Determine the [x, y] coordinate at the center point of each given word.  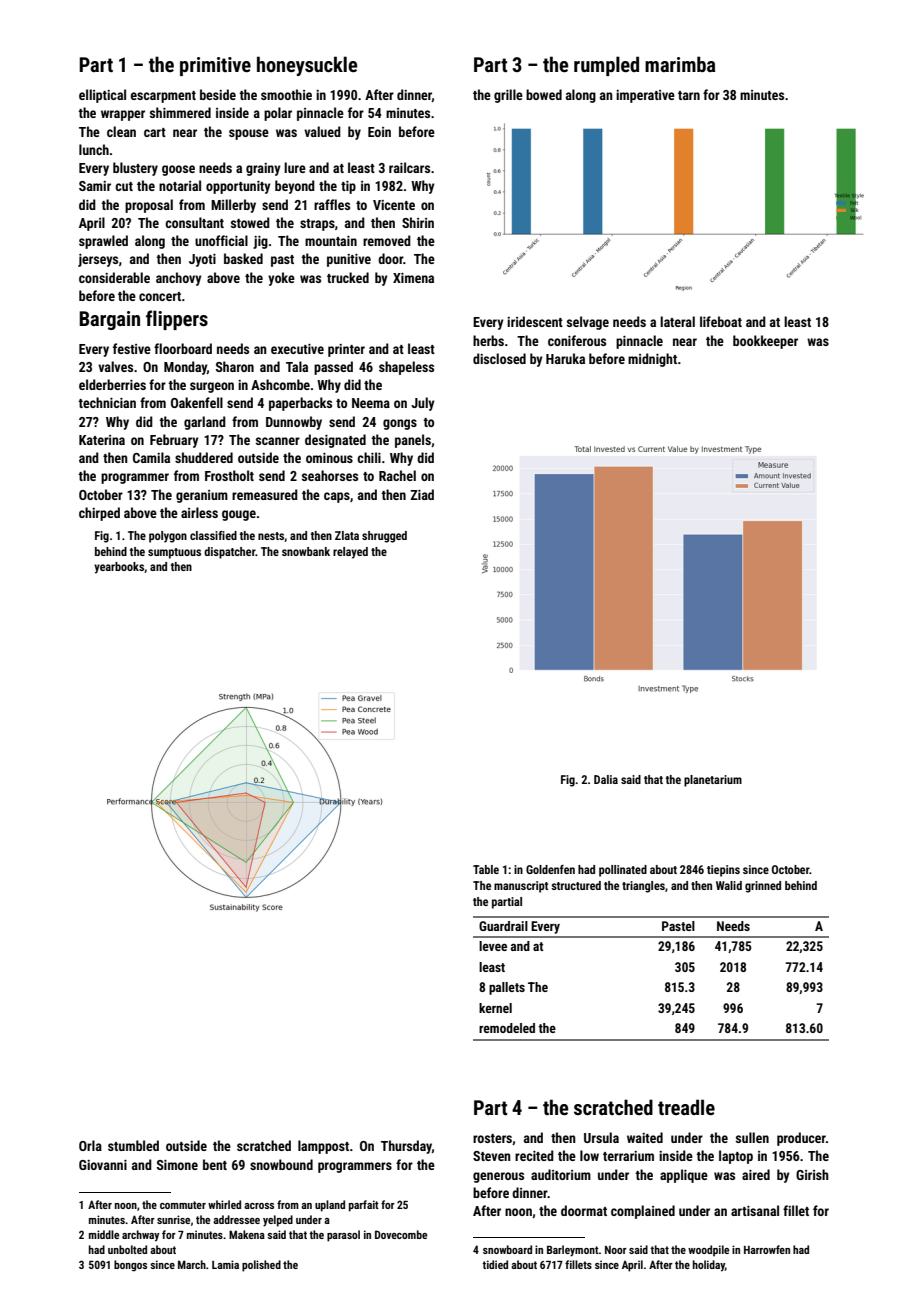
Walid [729, 885]
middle [104, 1234]
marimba [680, 64]
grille [508, 96]
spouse [249, 134]
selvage [588, 323]
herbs [488, 340]
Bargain [109, 320]
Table [486, 869]
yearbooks [119, 568]
